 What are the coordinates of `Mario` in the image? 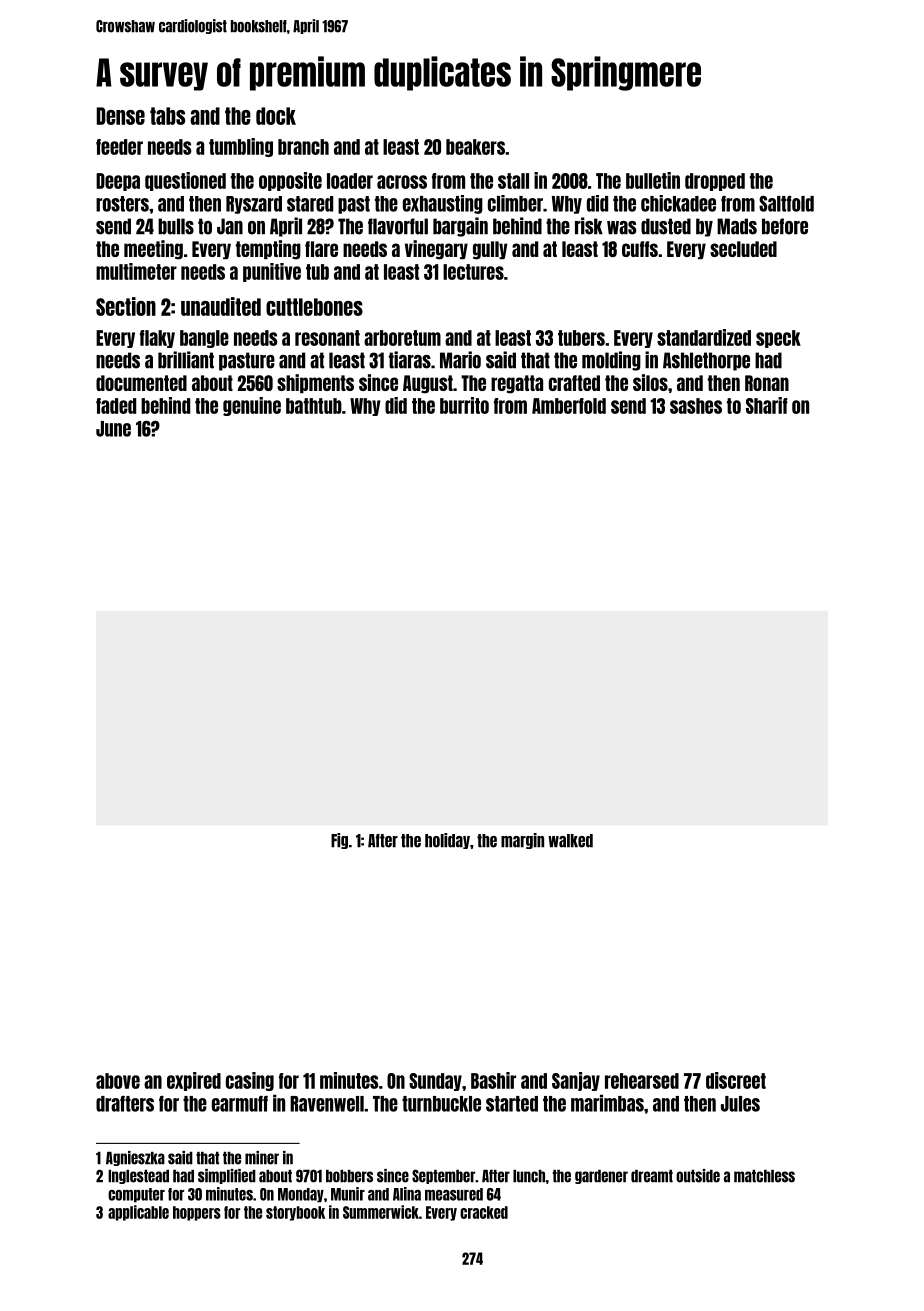 It's located at (460, 360).
